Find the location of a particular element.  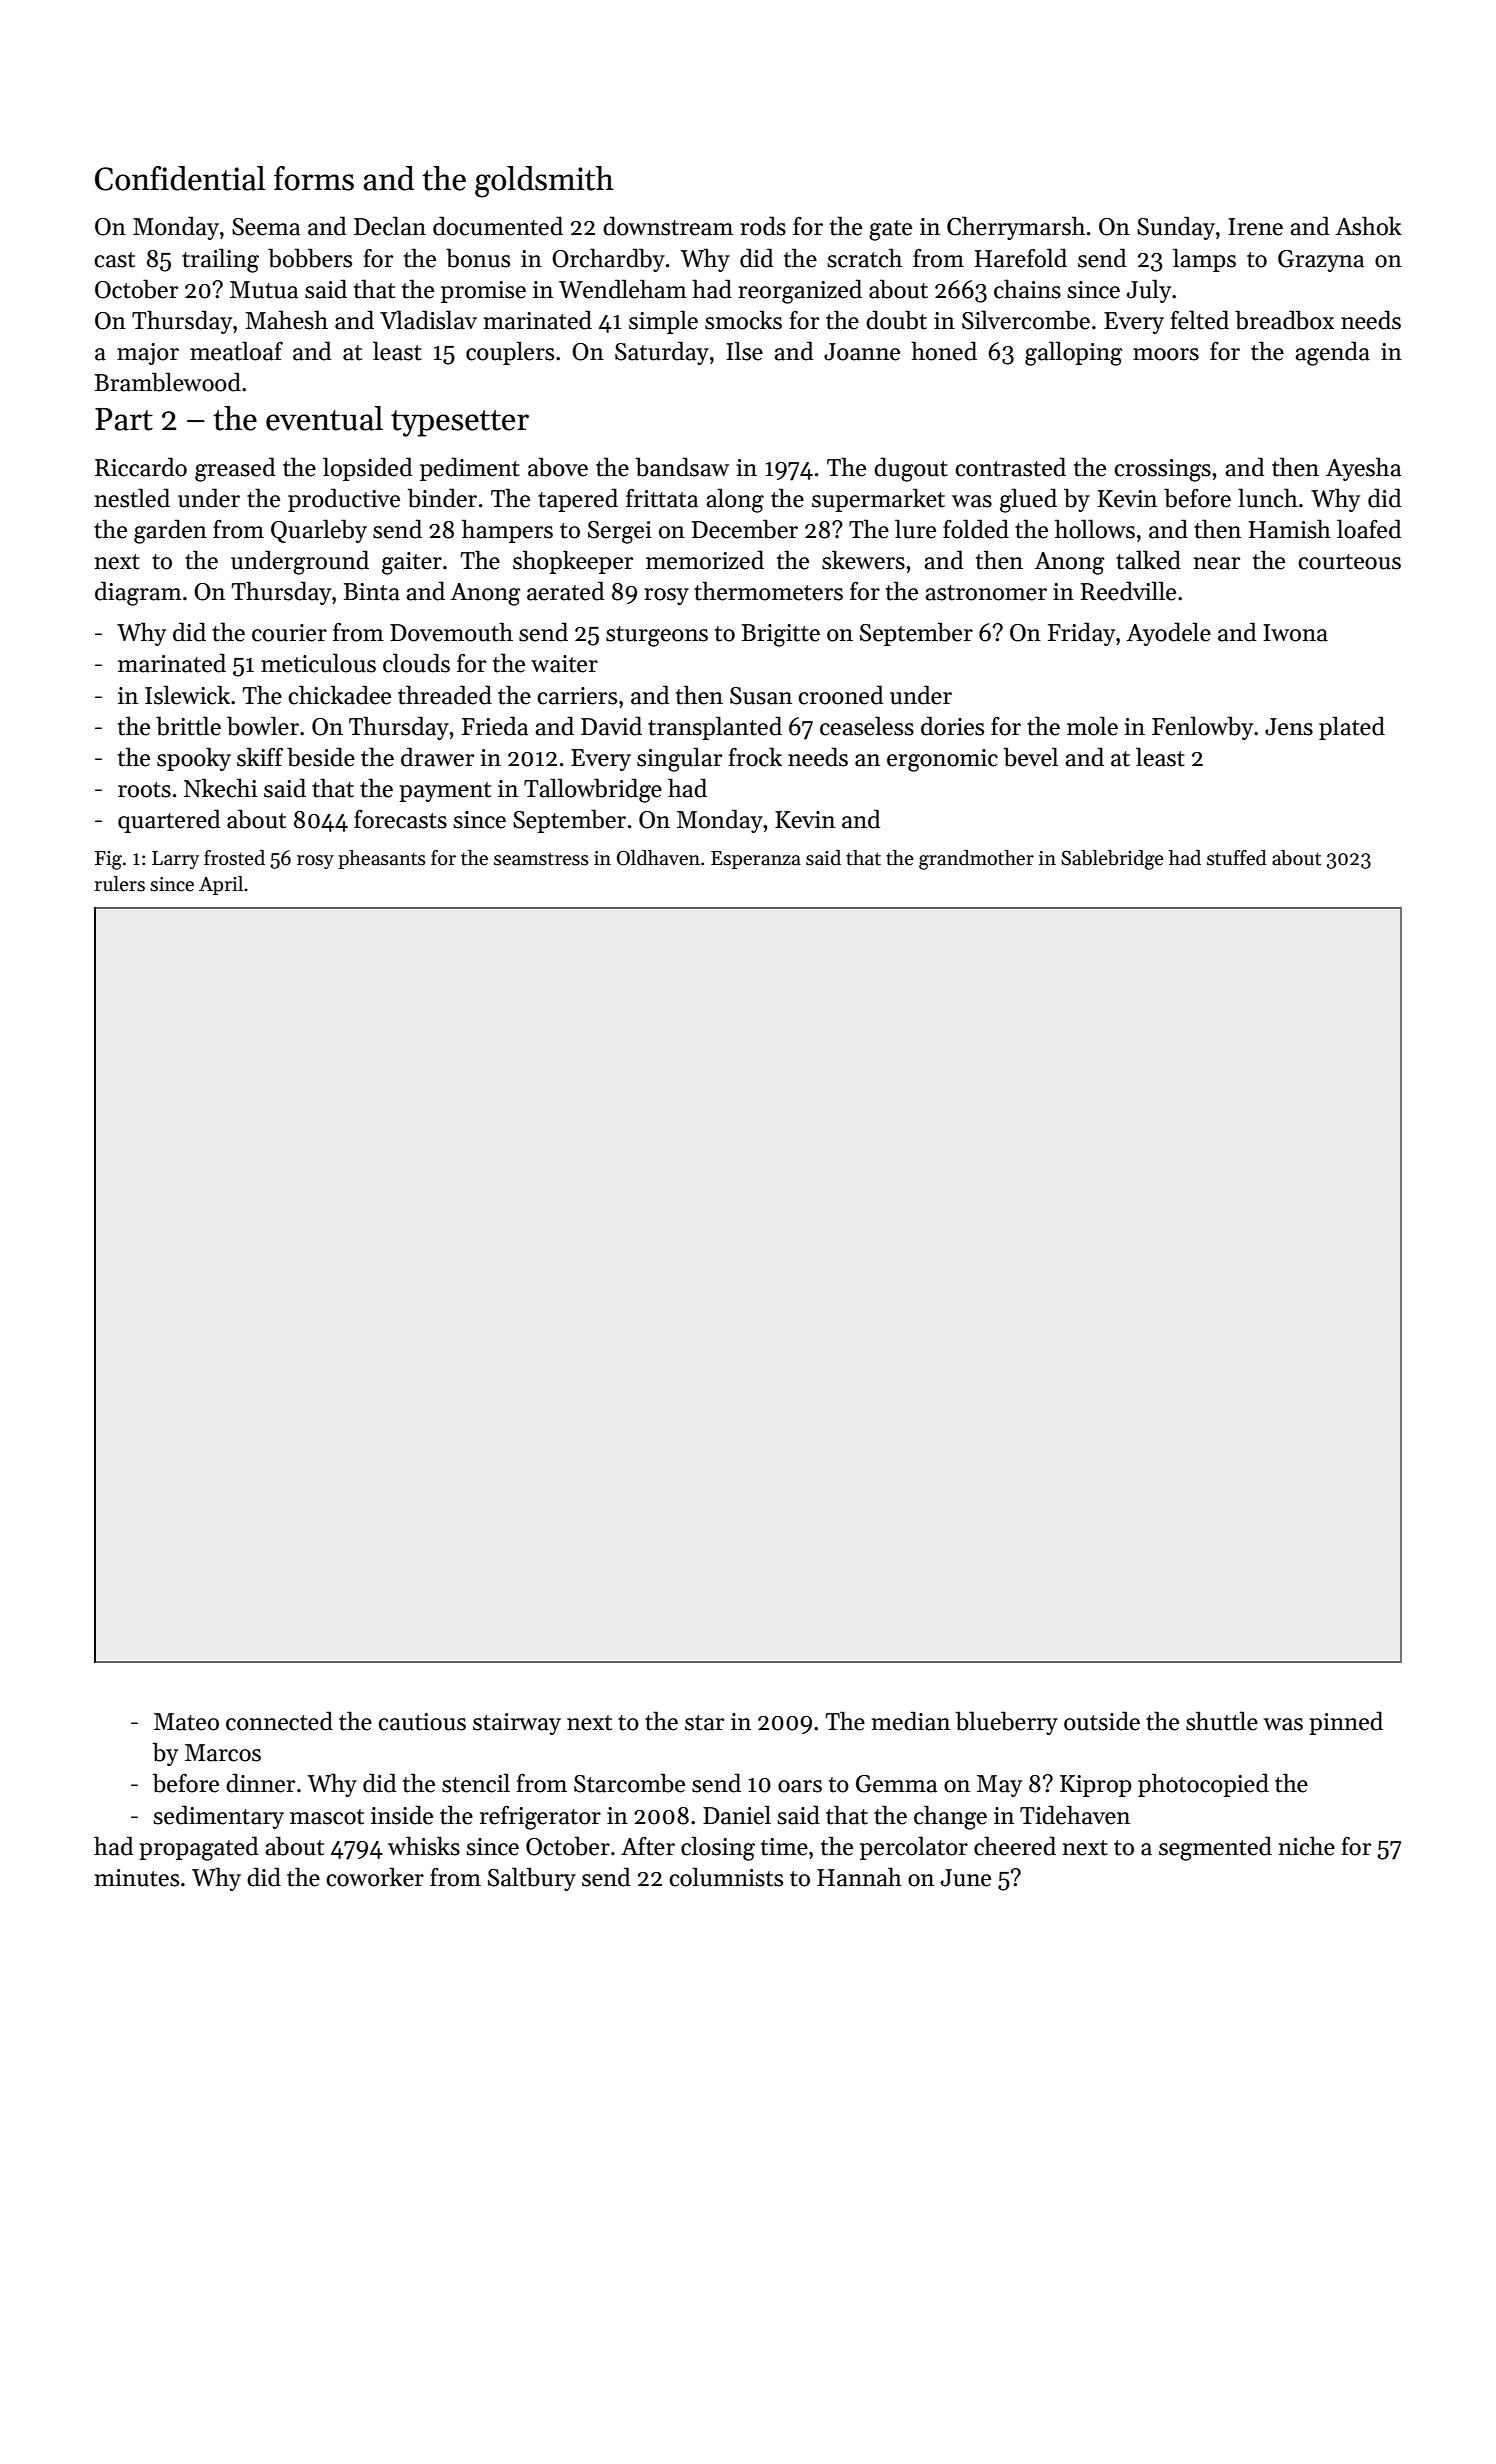

niche is located at coordinates (1307, 1846).
